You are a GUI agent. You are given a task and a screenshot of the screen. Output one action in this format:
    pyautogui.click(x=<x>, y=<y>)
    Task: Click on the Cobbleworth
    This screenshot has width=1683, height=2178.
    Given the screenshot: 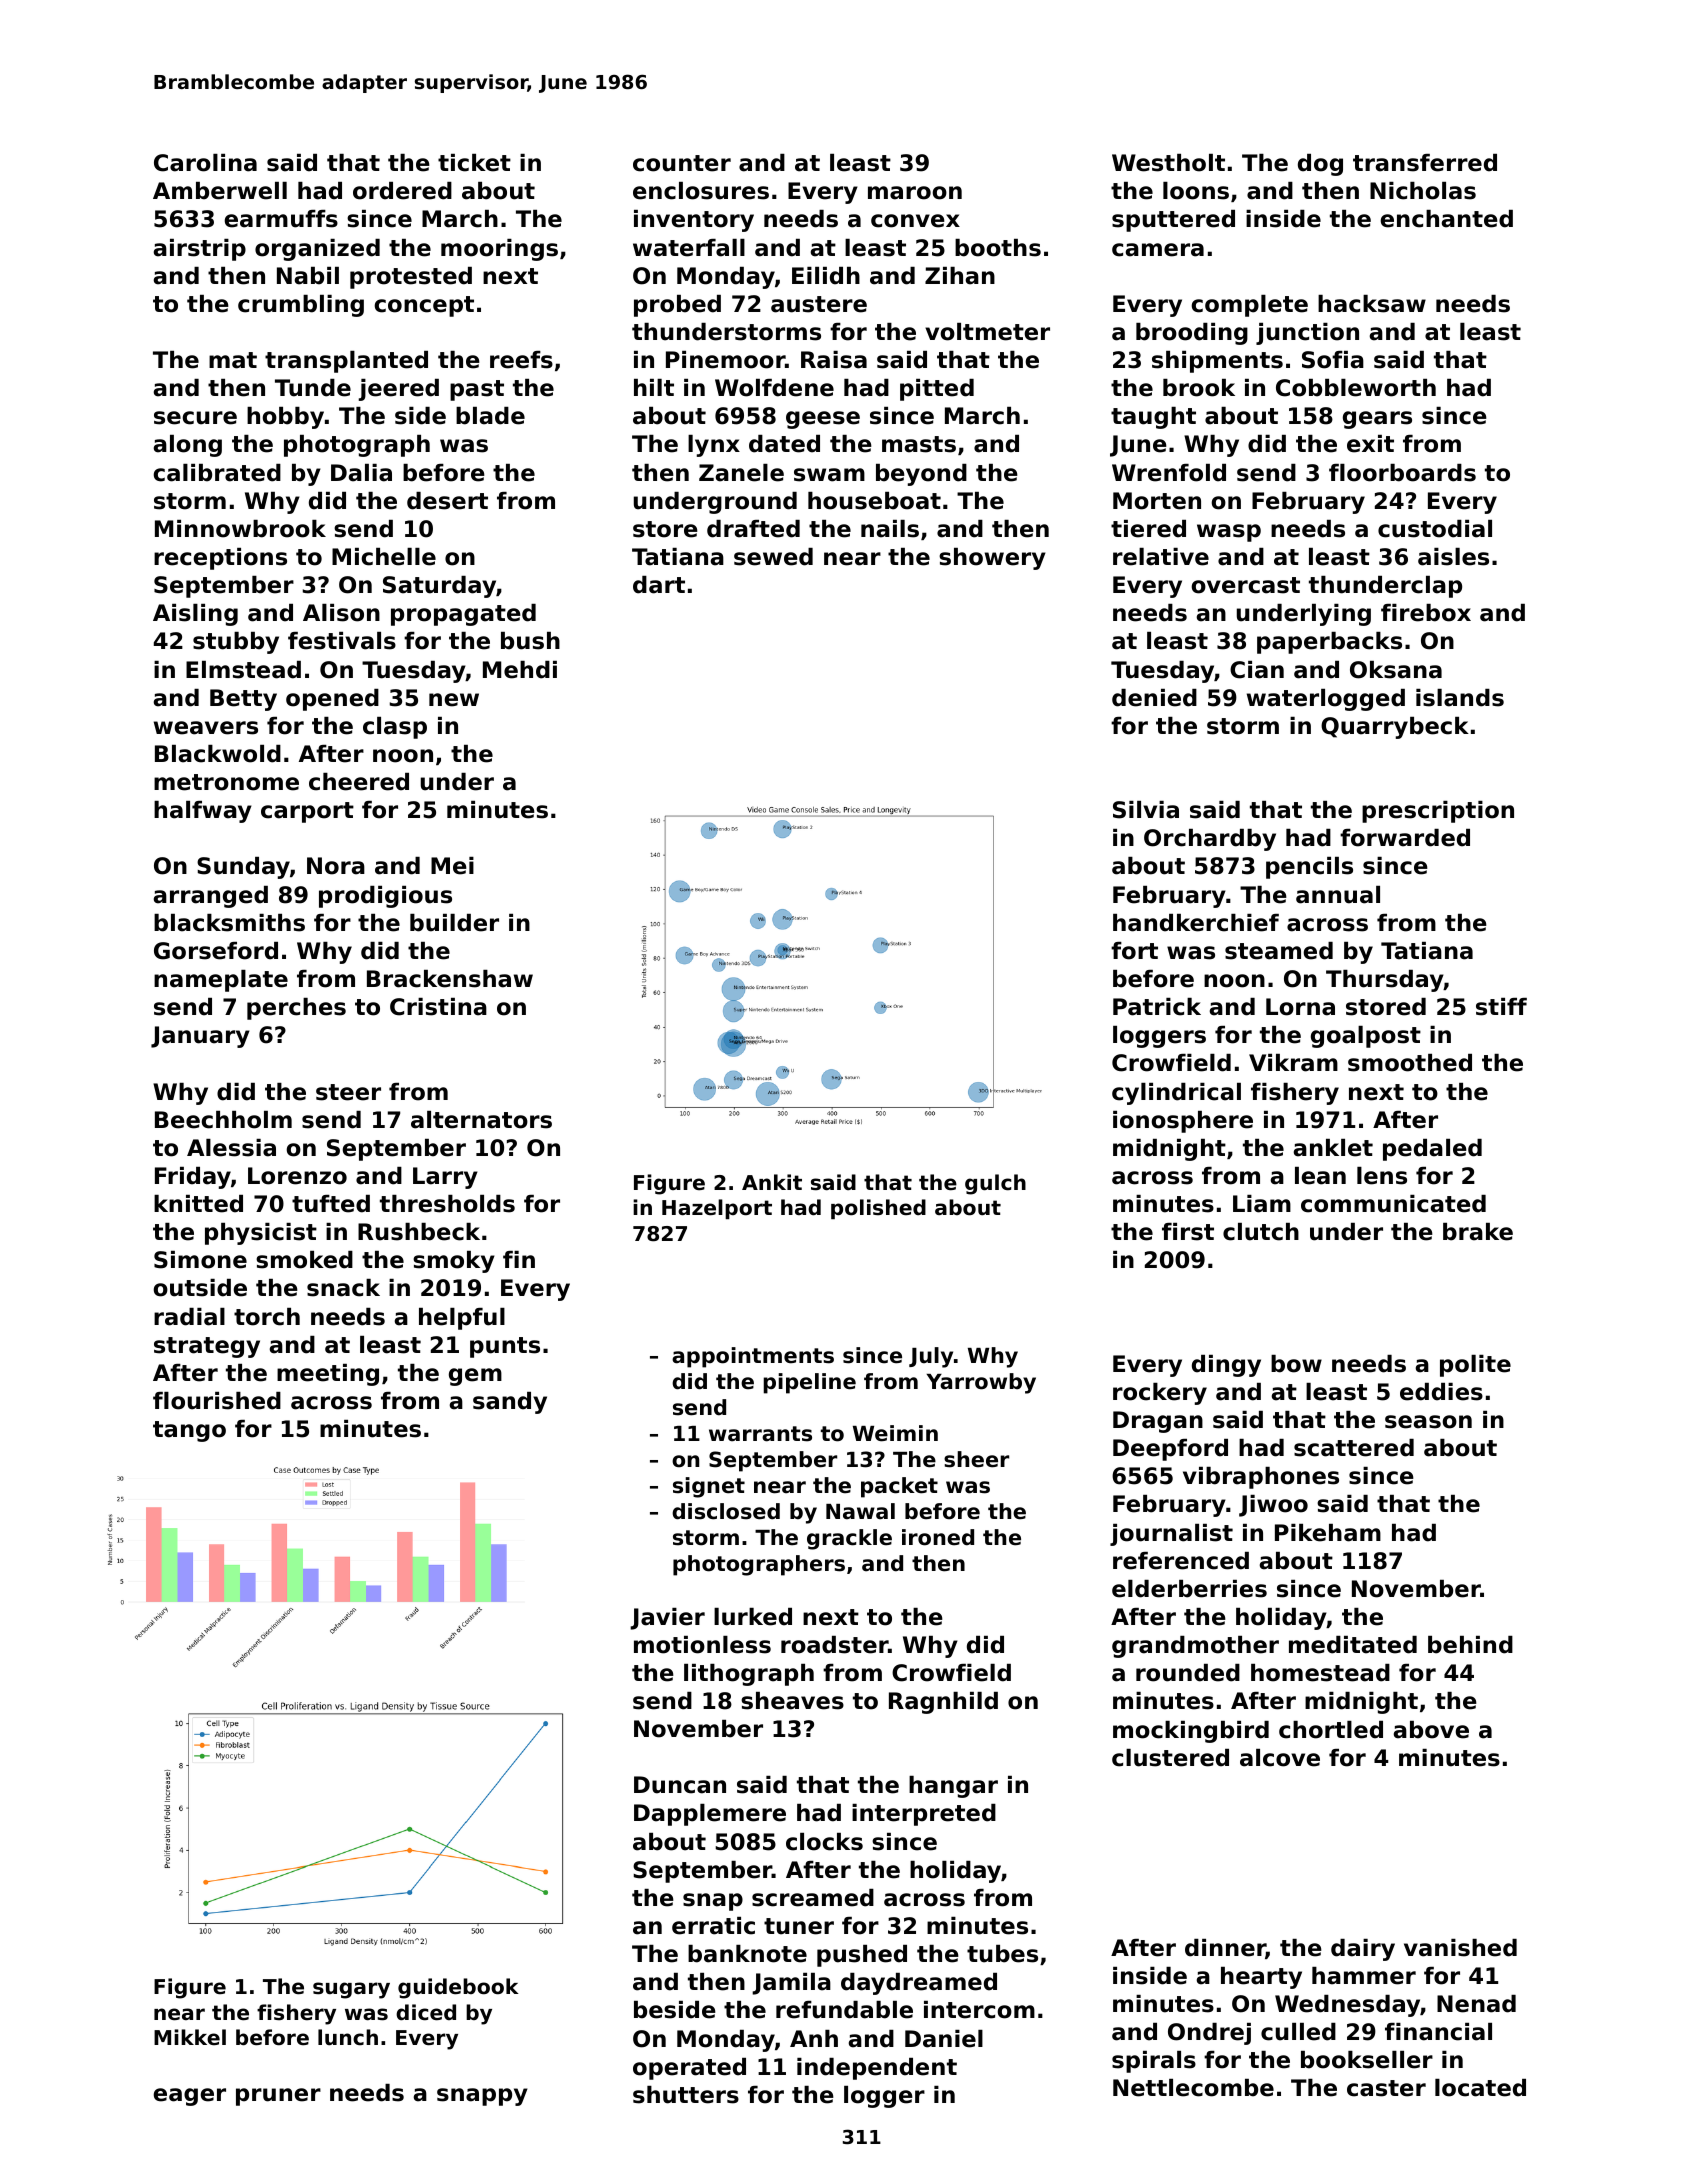 What is the action you would take?
    pyautogui.click(x=1356, y=388)
